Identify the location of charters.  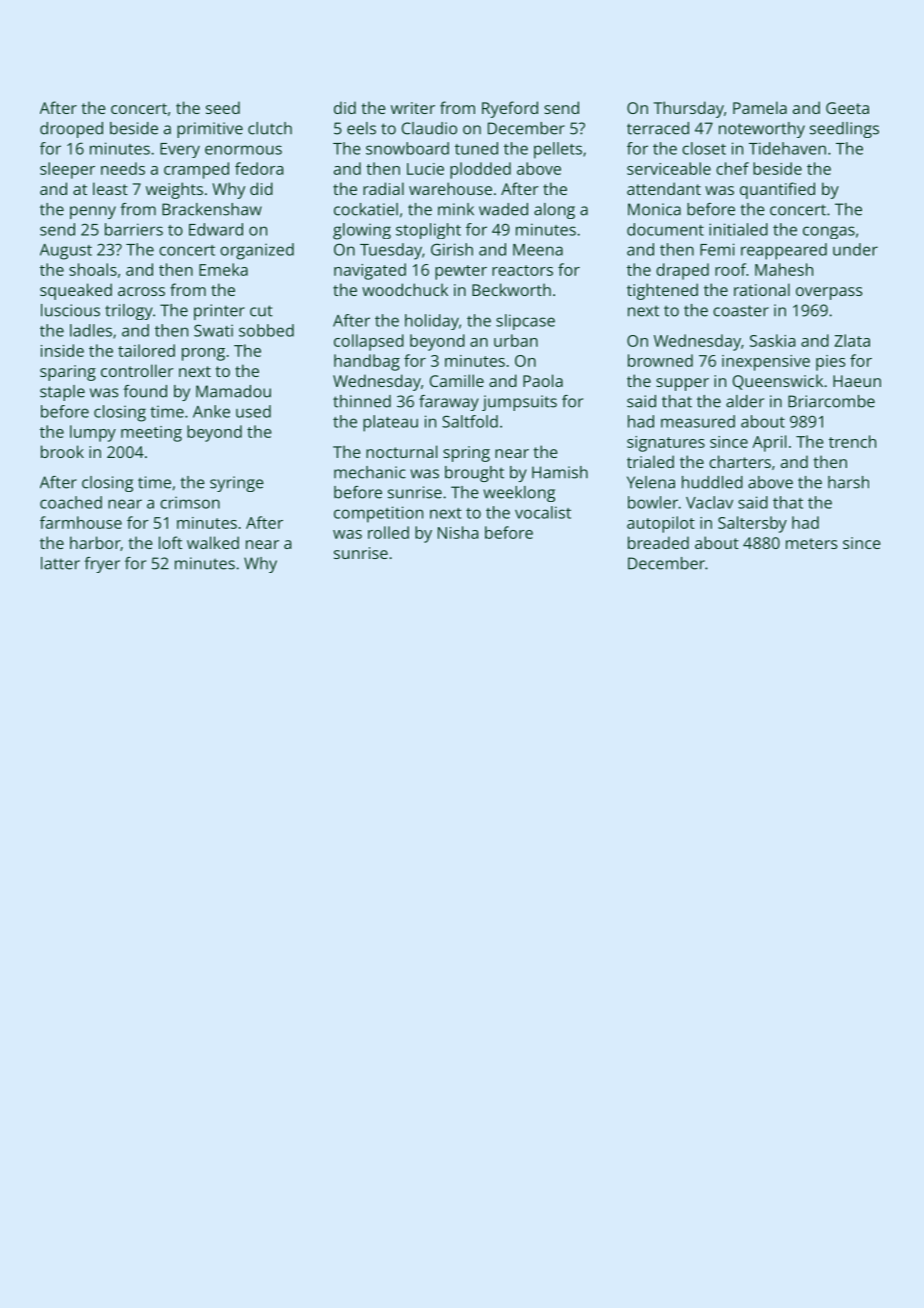
(740, 461).
